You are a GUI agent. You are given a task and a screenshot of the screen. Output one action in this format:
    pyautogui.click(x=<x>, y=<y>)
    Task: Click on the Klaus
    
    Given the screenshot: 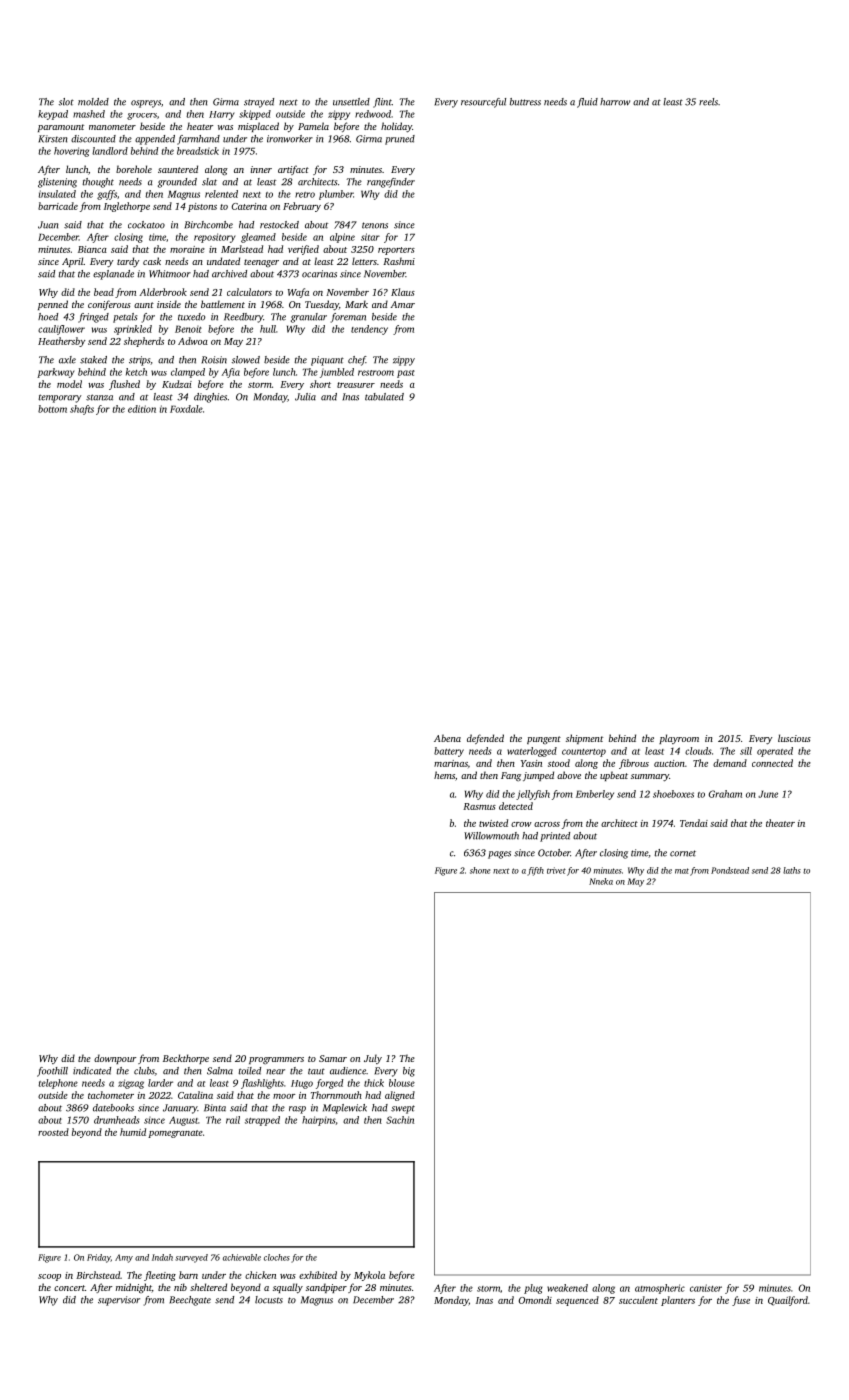 What is the action you would take?
    pyautogui.click(x=403, y=292)
